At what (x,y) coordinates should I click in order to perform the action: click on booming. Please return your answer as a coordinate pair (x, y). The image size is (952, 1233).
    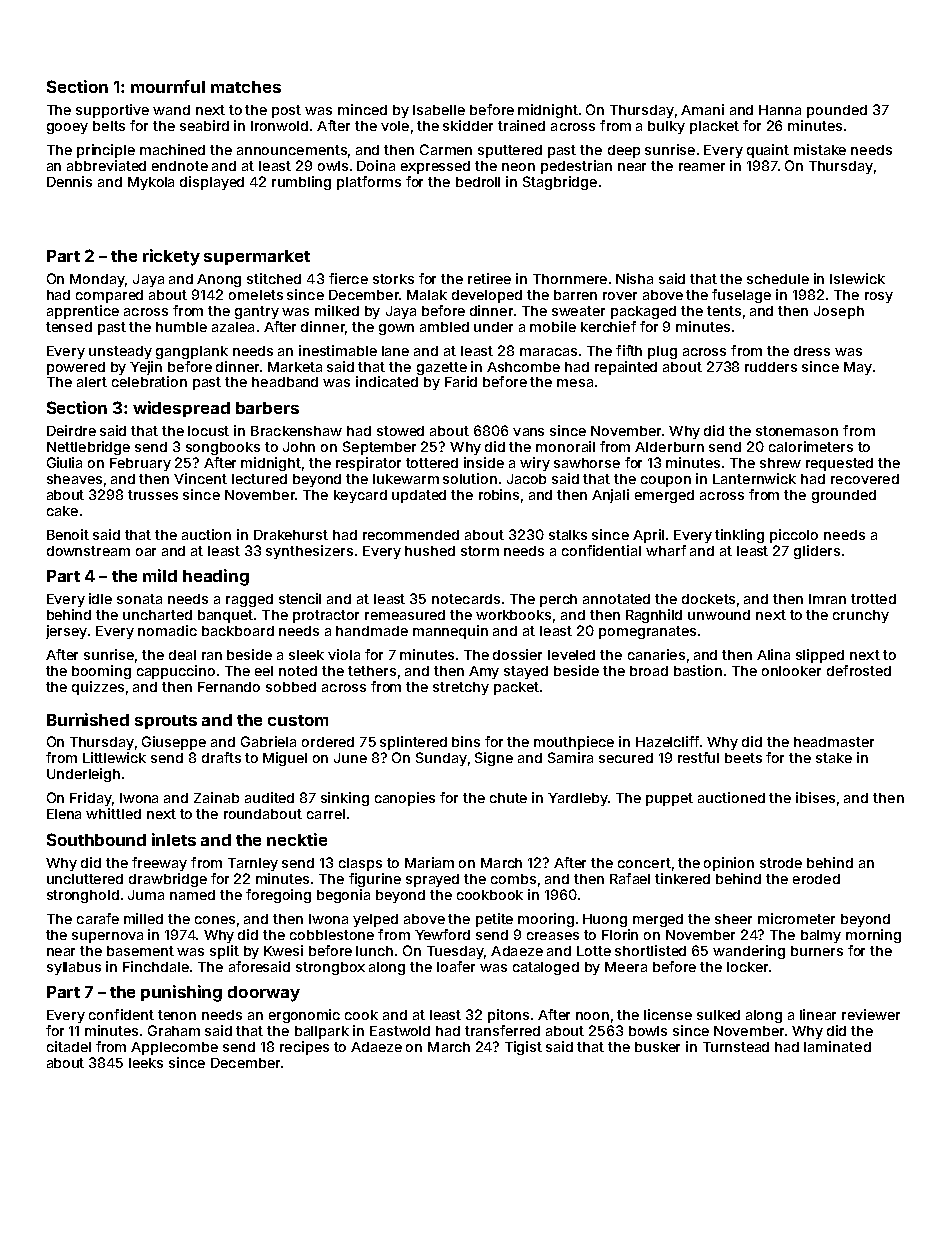
    Looking at the image, I should click on (101, 672).
